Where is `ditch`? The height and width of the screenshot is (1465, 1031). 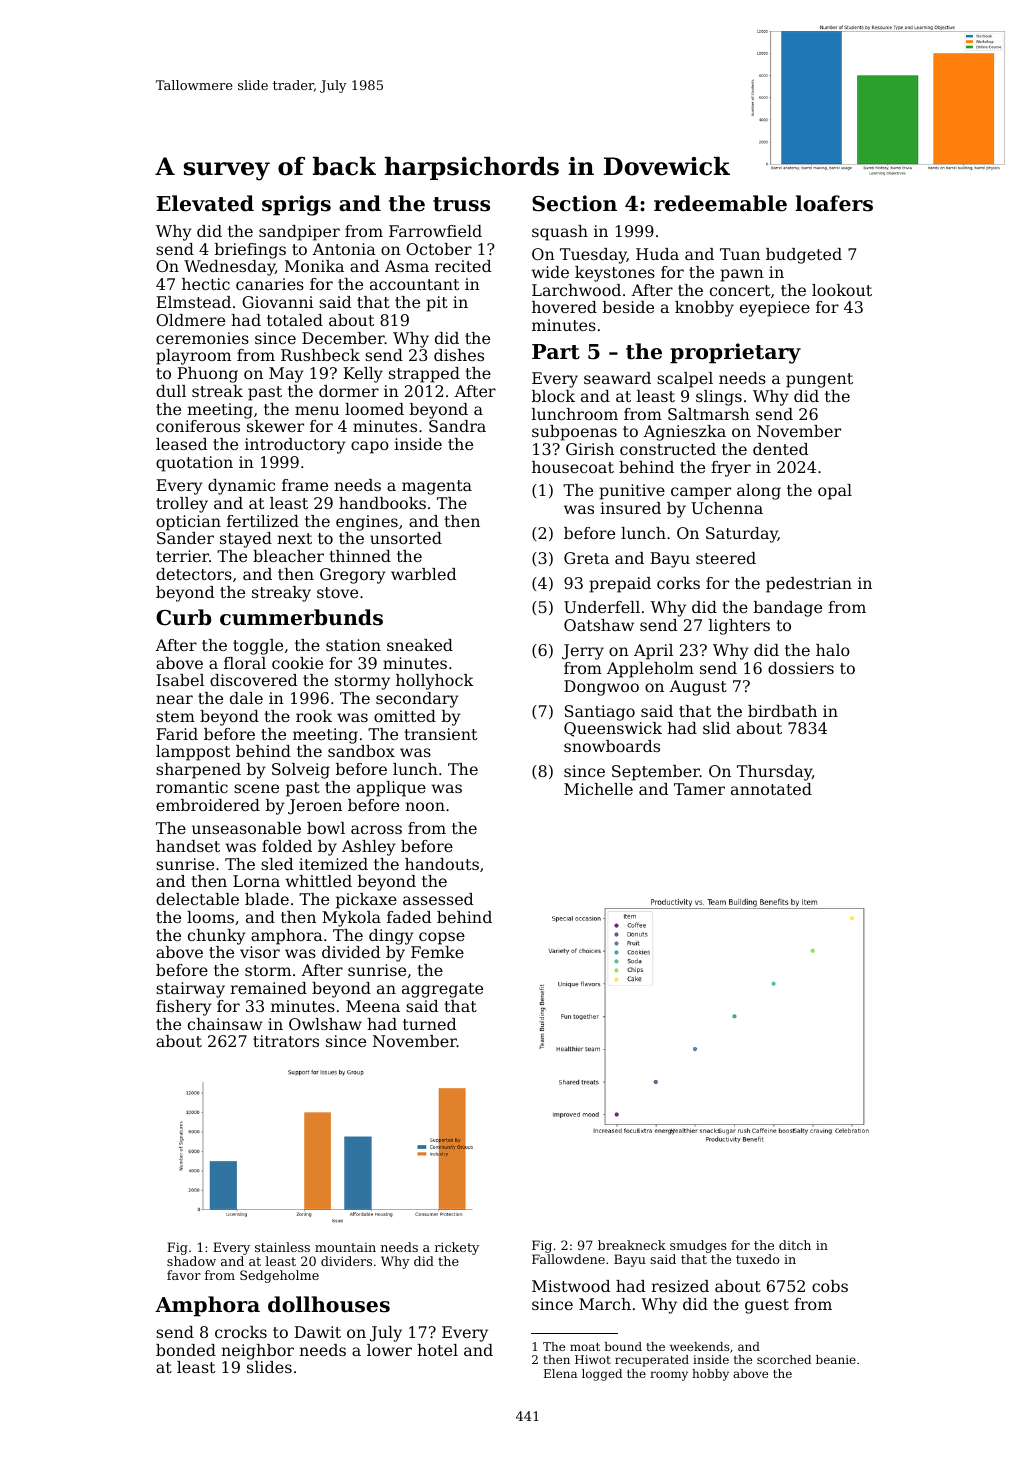
ditch is located at coordinates (795, 1245).
